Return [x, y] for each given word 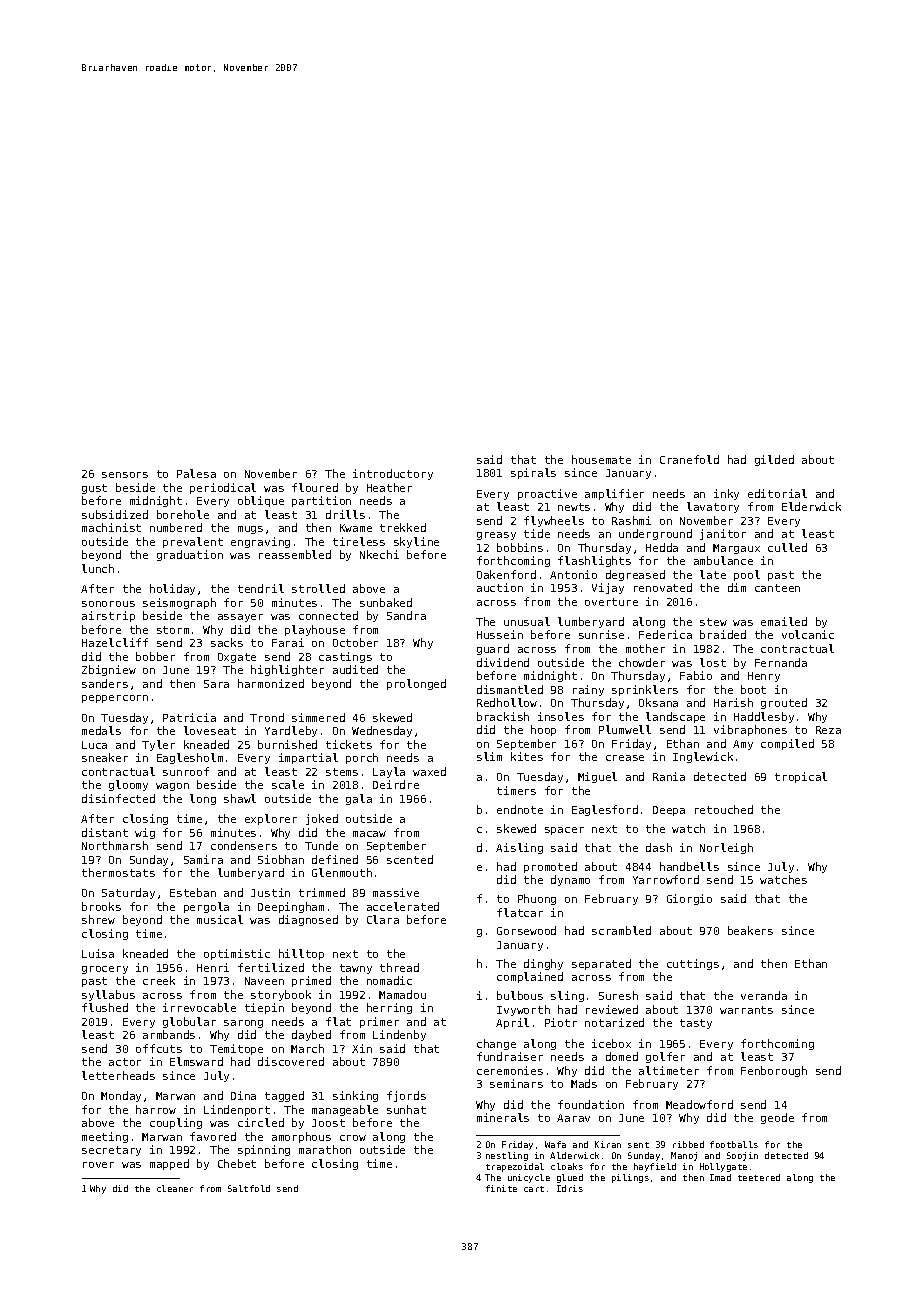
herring [389, 1008]
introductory [393, 474]
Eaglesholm [190, 758]
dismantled [510, 689]
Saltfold [249, 1188]
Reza [828, 730]
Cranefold [689, 459]
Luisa [98, 953]
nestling [507, 1156]
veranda [764, 995]
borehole [183, 514]
